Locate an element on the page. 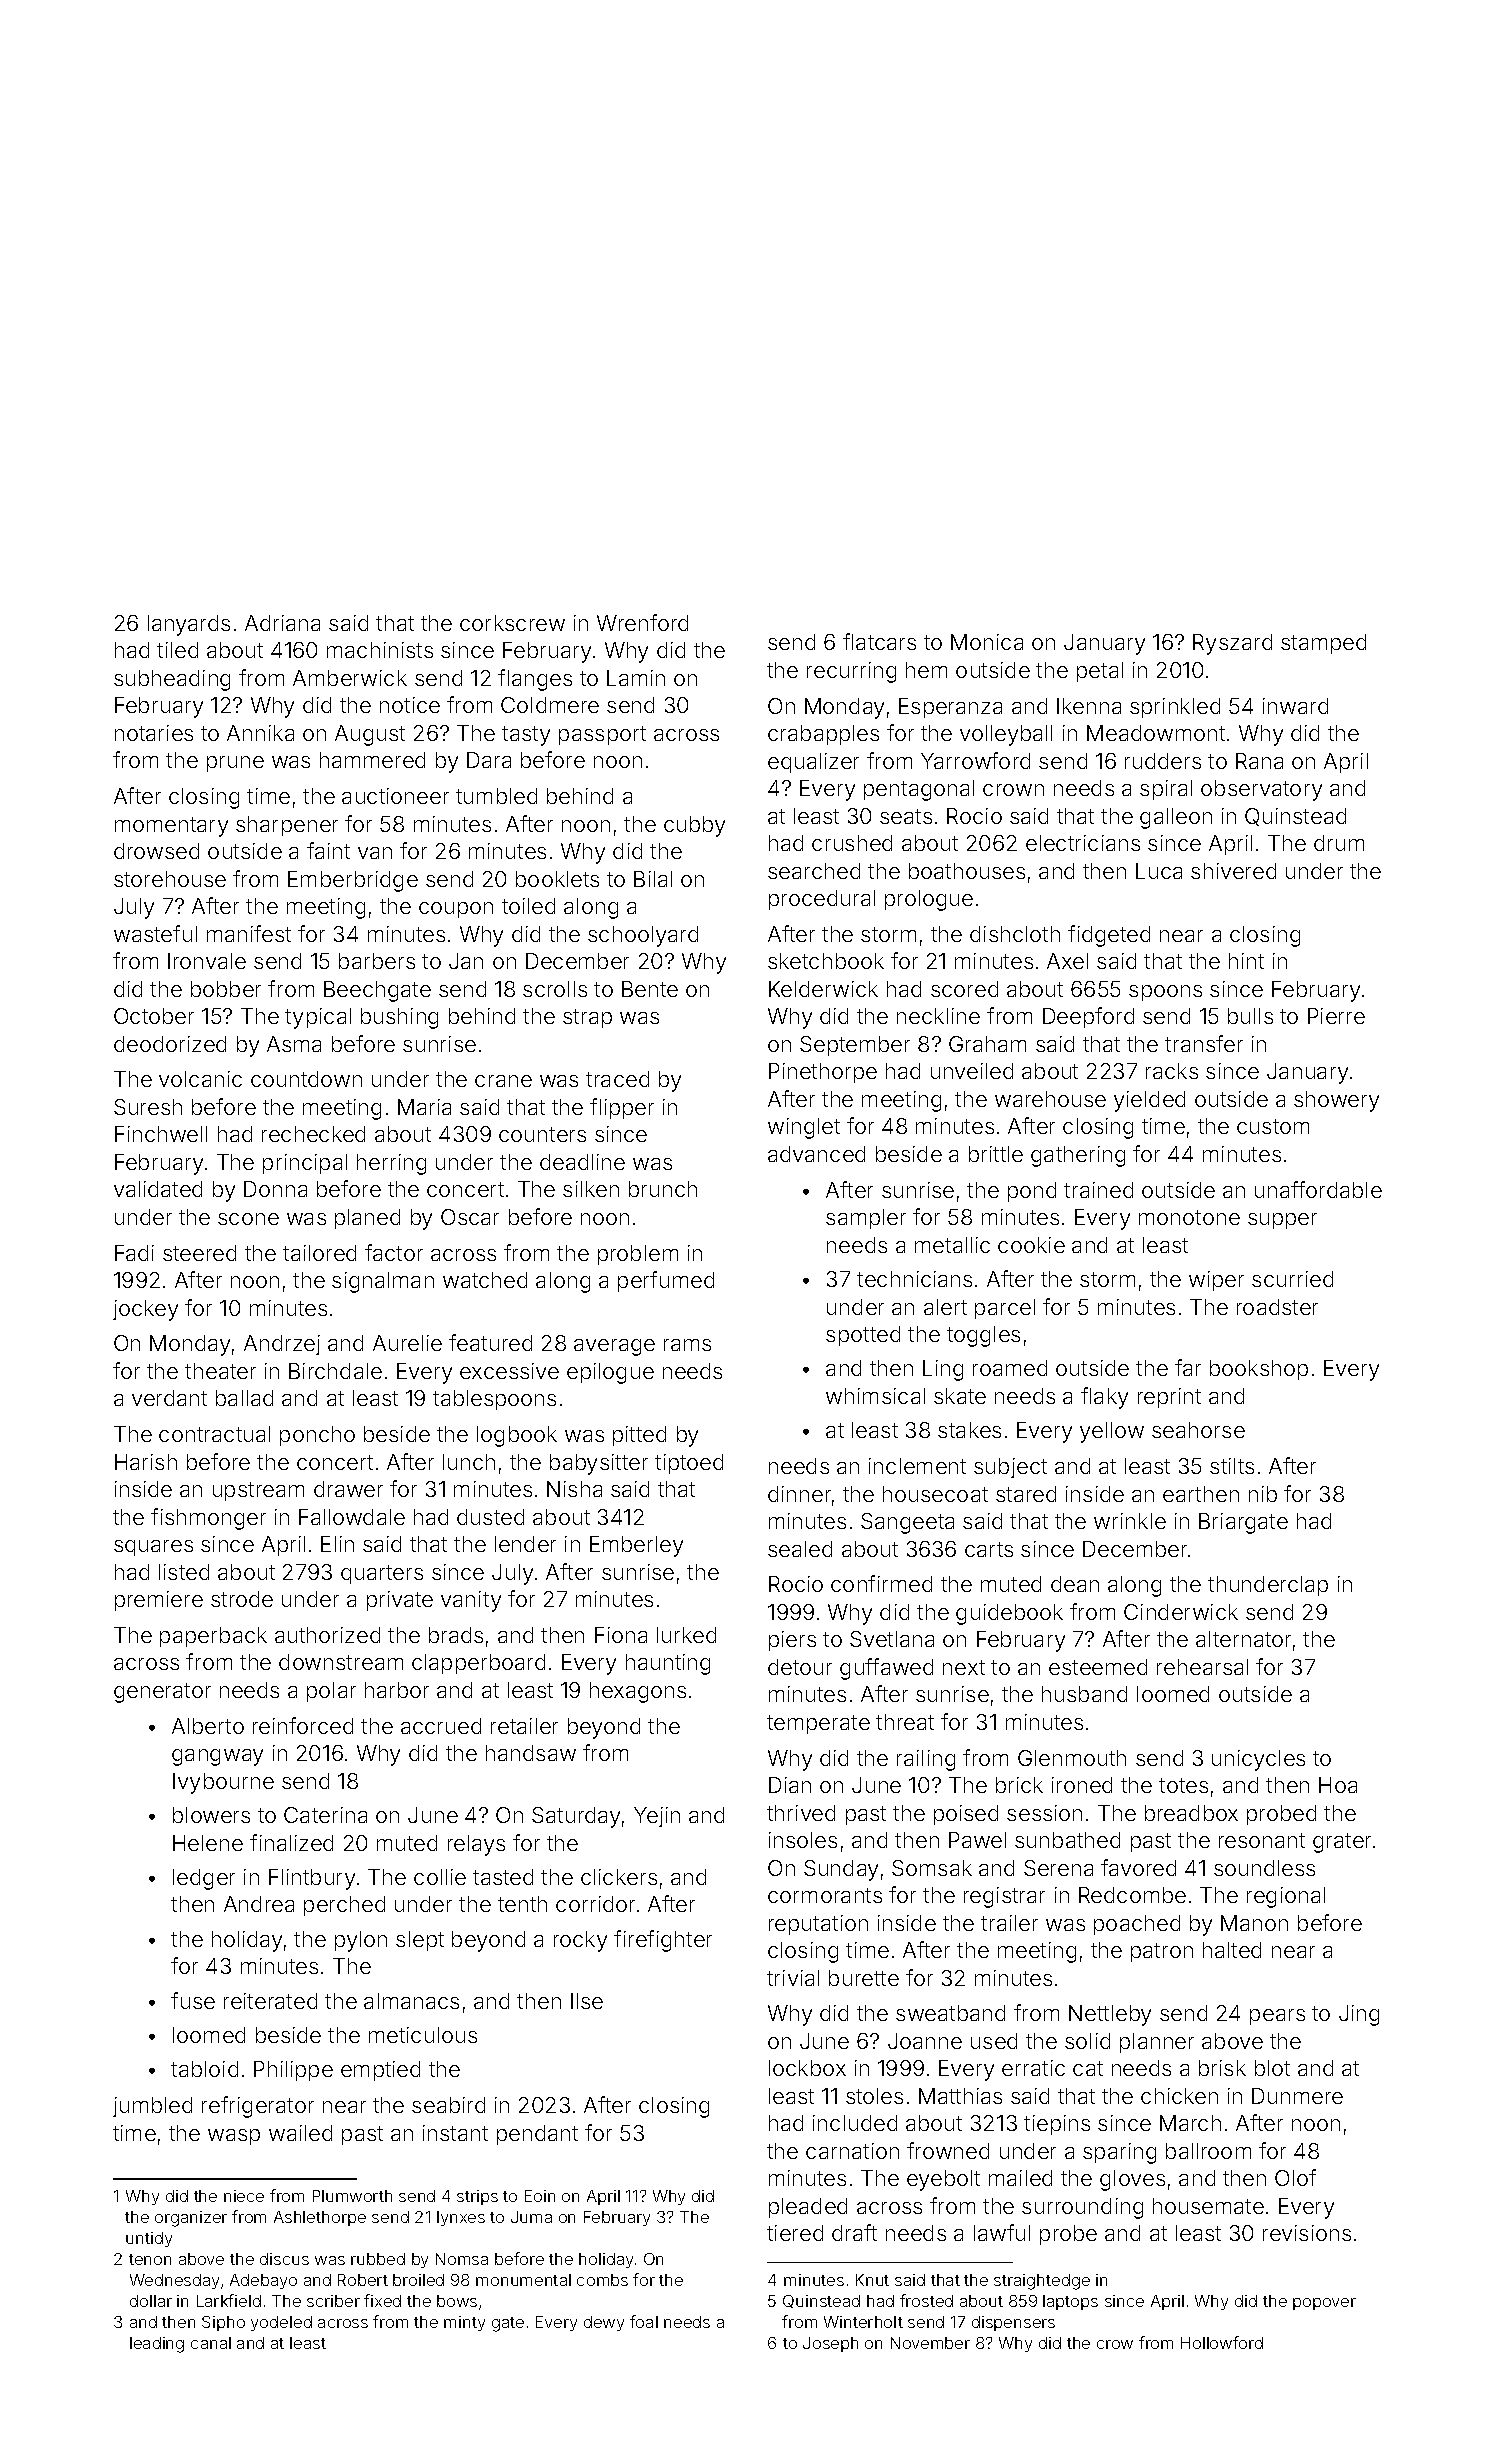 The height and width of the page is (2464, 1496). pendant is located at coordinates (537, 2135).
